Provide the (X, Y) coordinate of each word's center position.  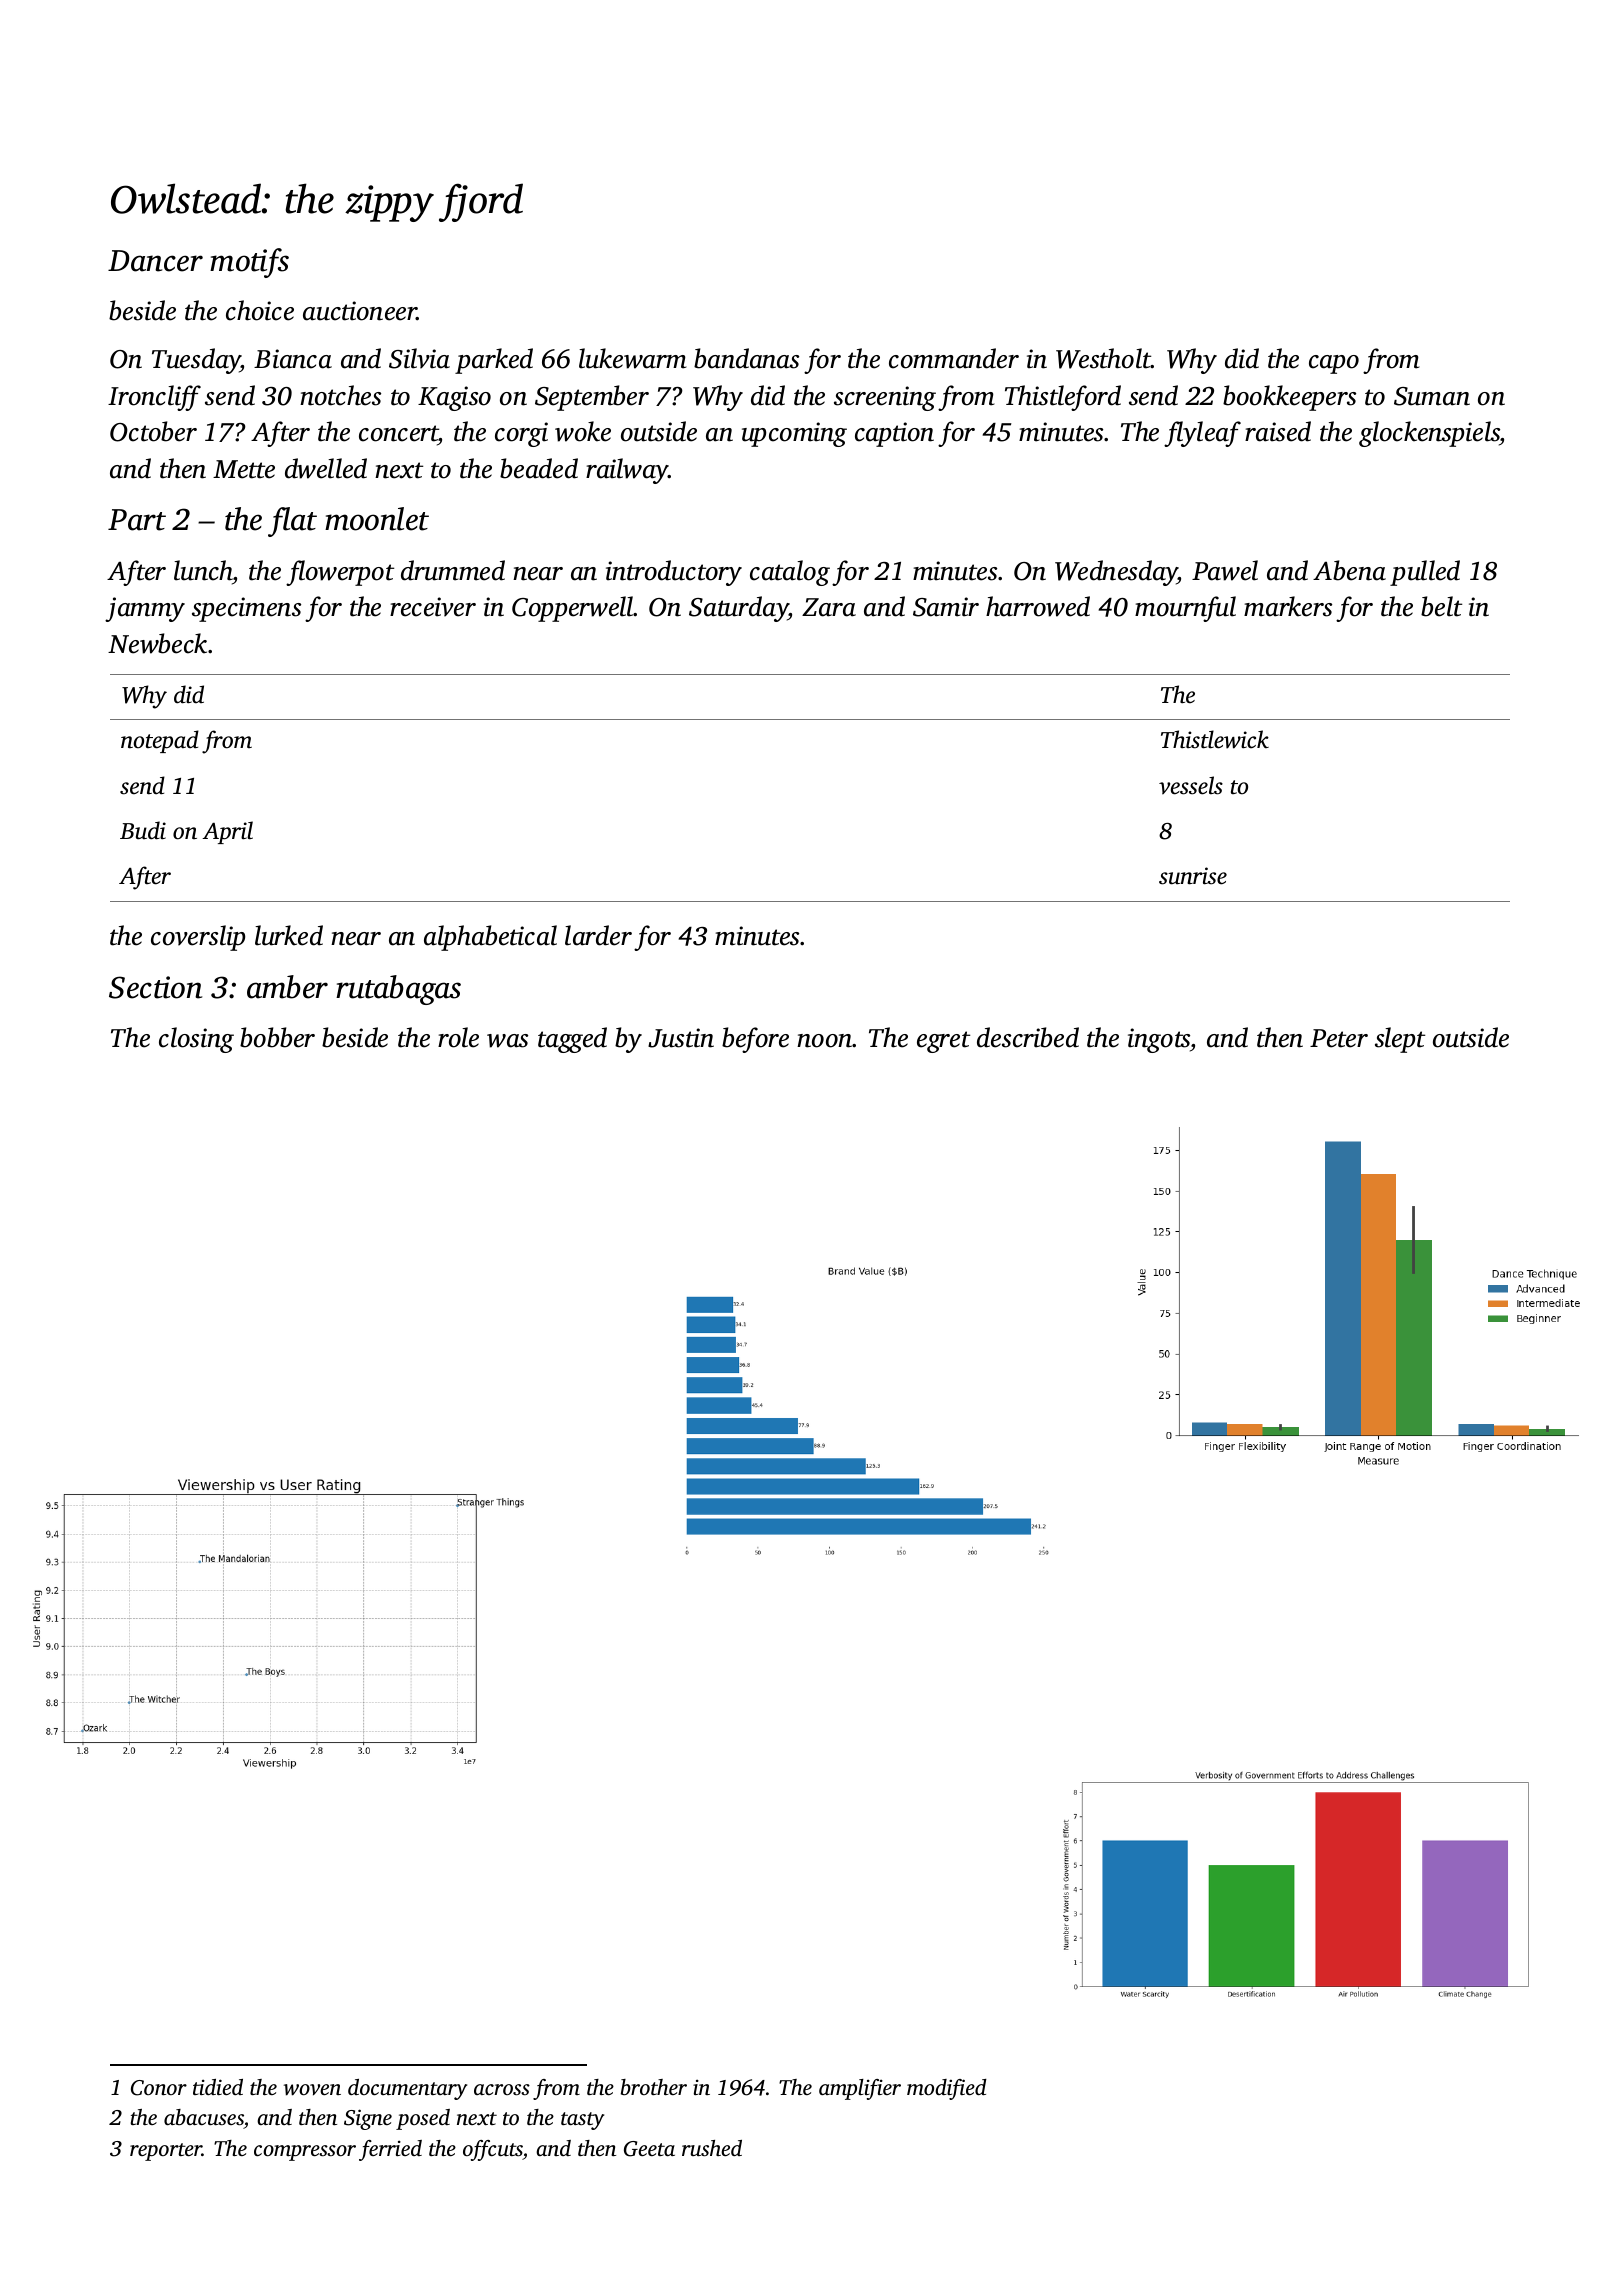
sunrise (1193, 876)
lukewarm (633, 358)
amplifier (860, 2089)
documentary (407, 2089)
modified (947, 2089)
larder (598, 935)
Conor (159, 2088)
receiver (433, 607)
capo (1334, 364)
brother (654, 2087)
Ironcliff (154, 398)
